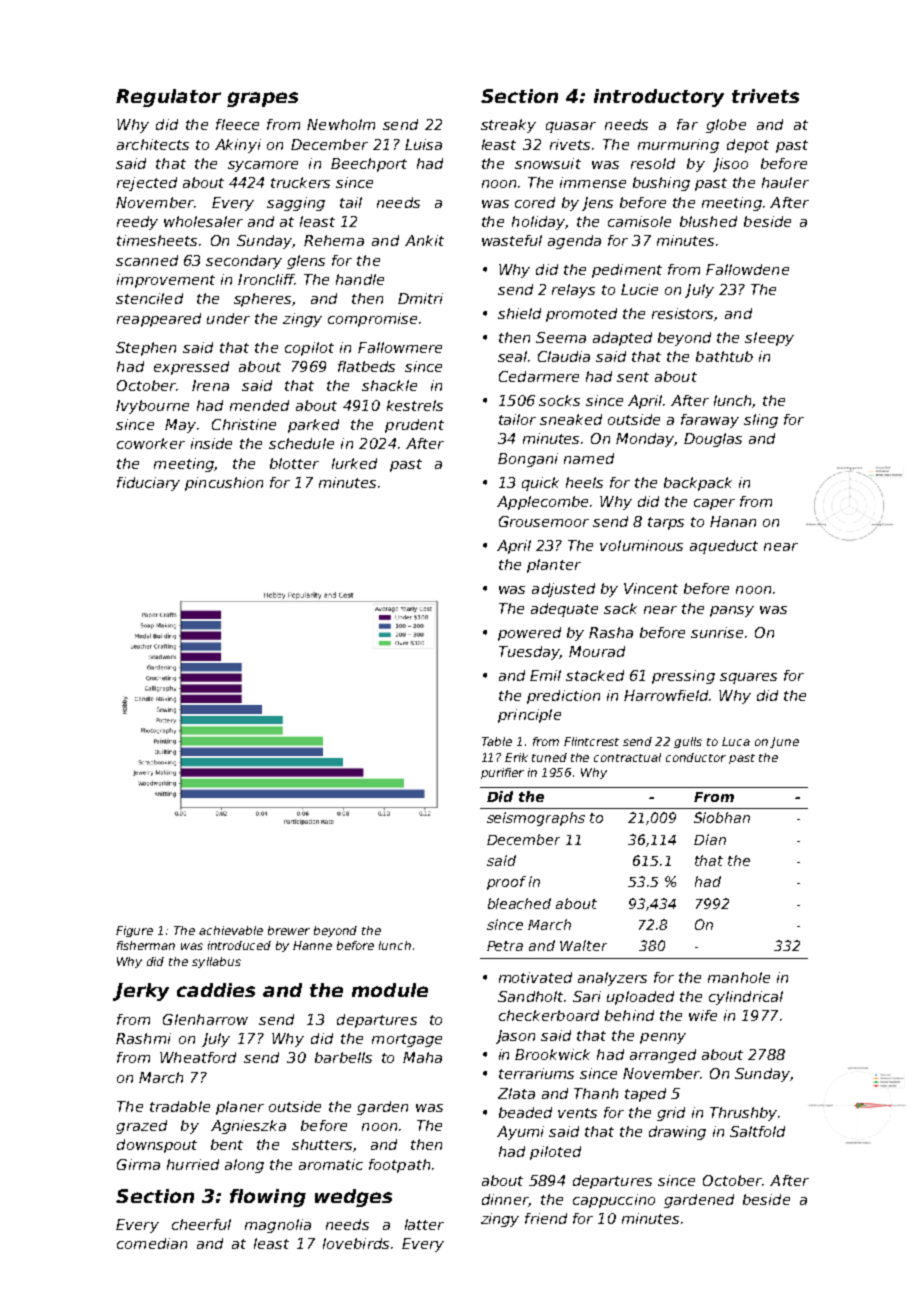  Describe the element at coordinates (722, 817) in the screenshot. I see `Siobhan` at that location.
